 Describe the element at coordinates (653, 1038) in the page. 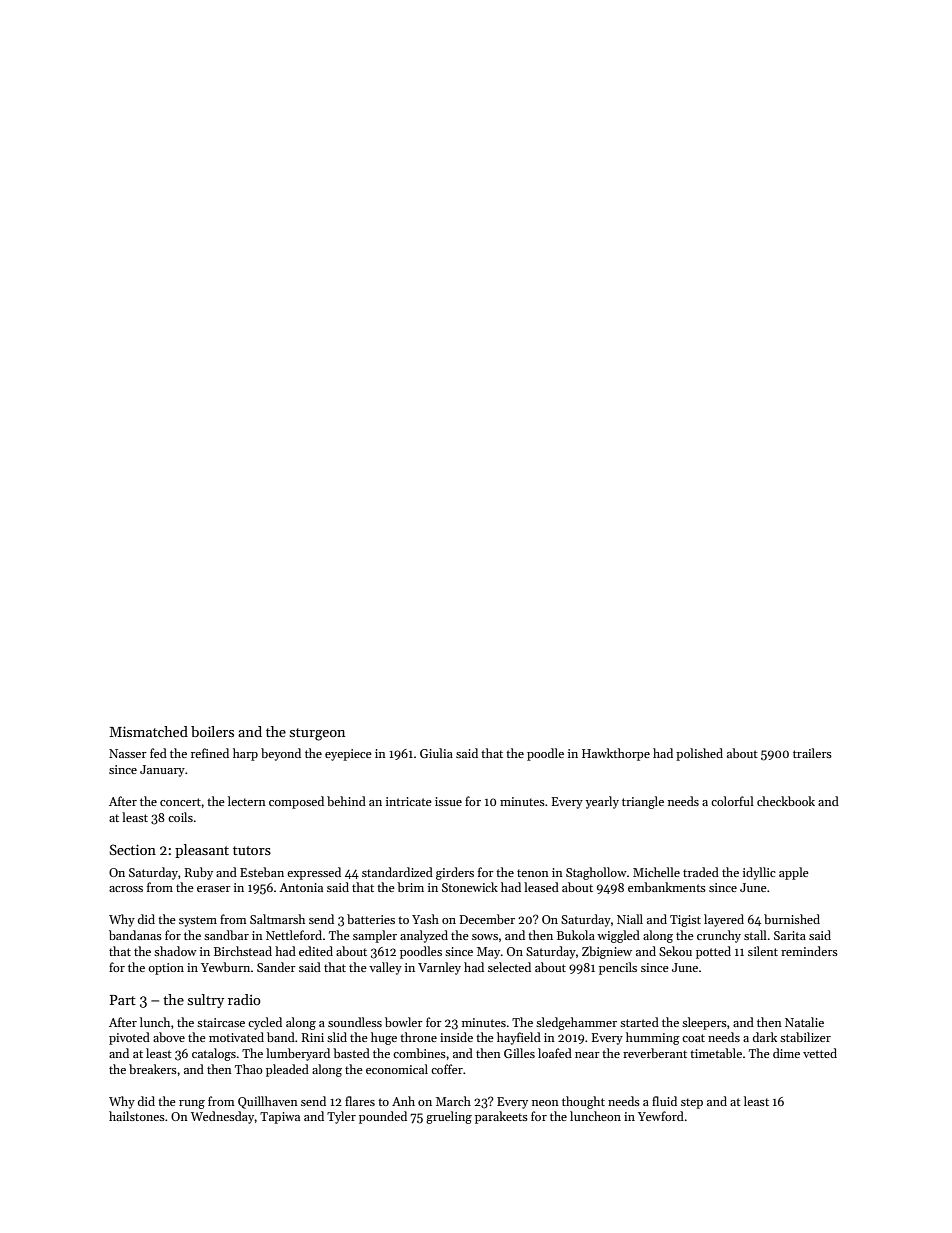

I see `humming` at that location.
